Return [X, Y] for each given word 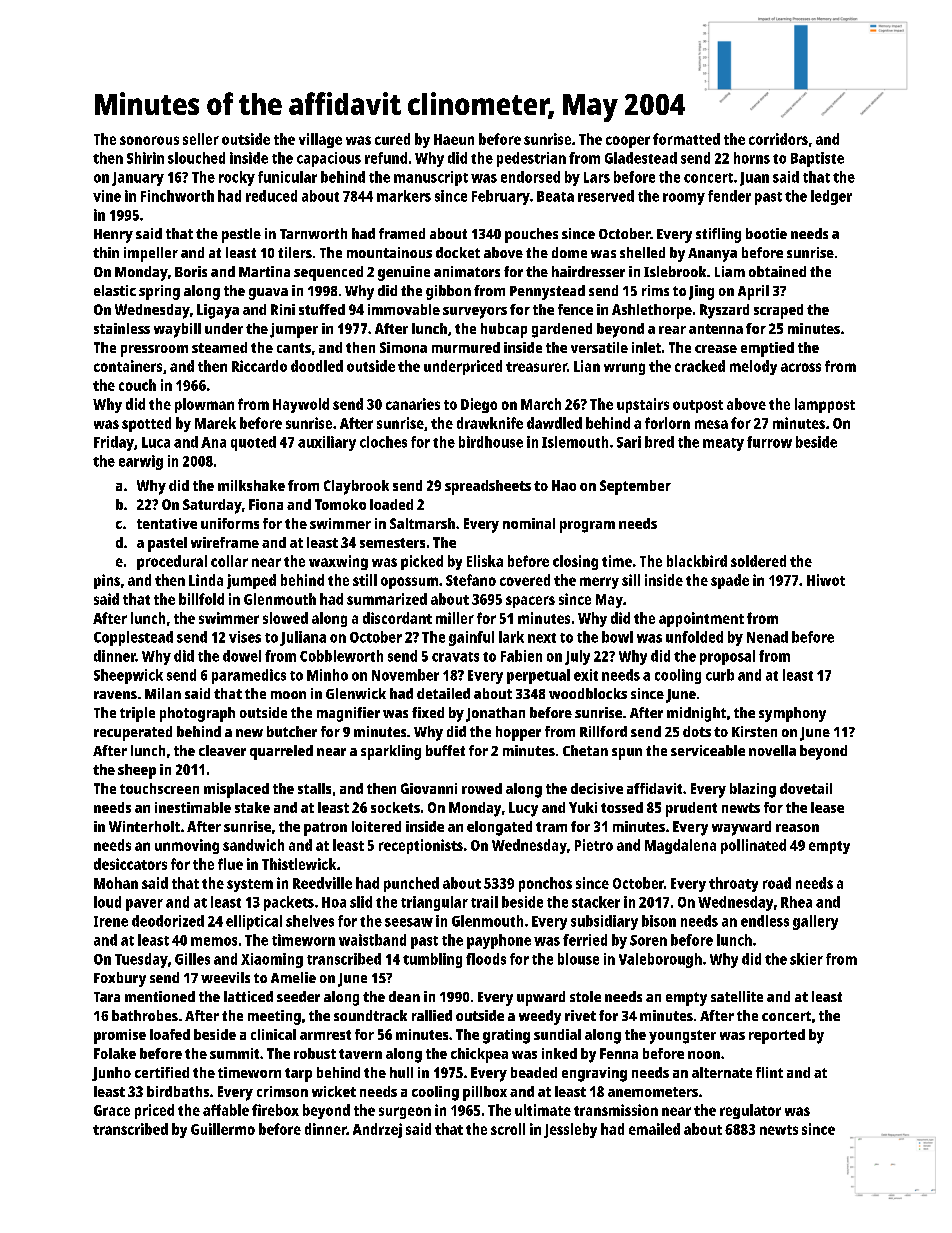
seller [201, 139]
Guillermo [223, 1129]
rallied [432, 1015]
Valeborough [660, 960]
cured [392, 139]
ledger [831, 197]
